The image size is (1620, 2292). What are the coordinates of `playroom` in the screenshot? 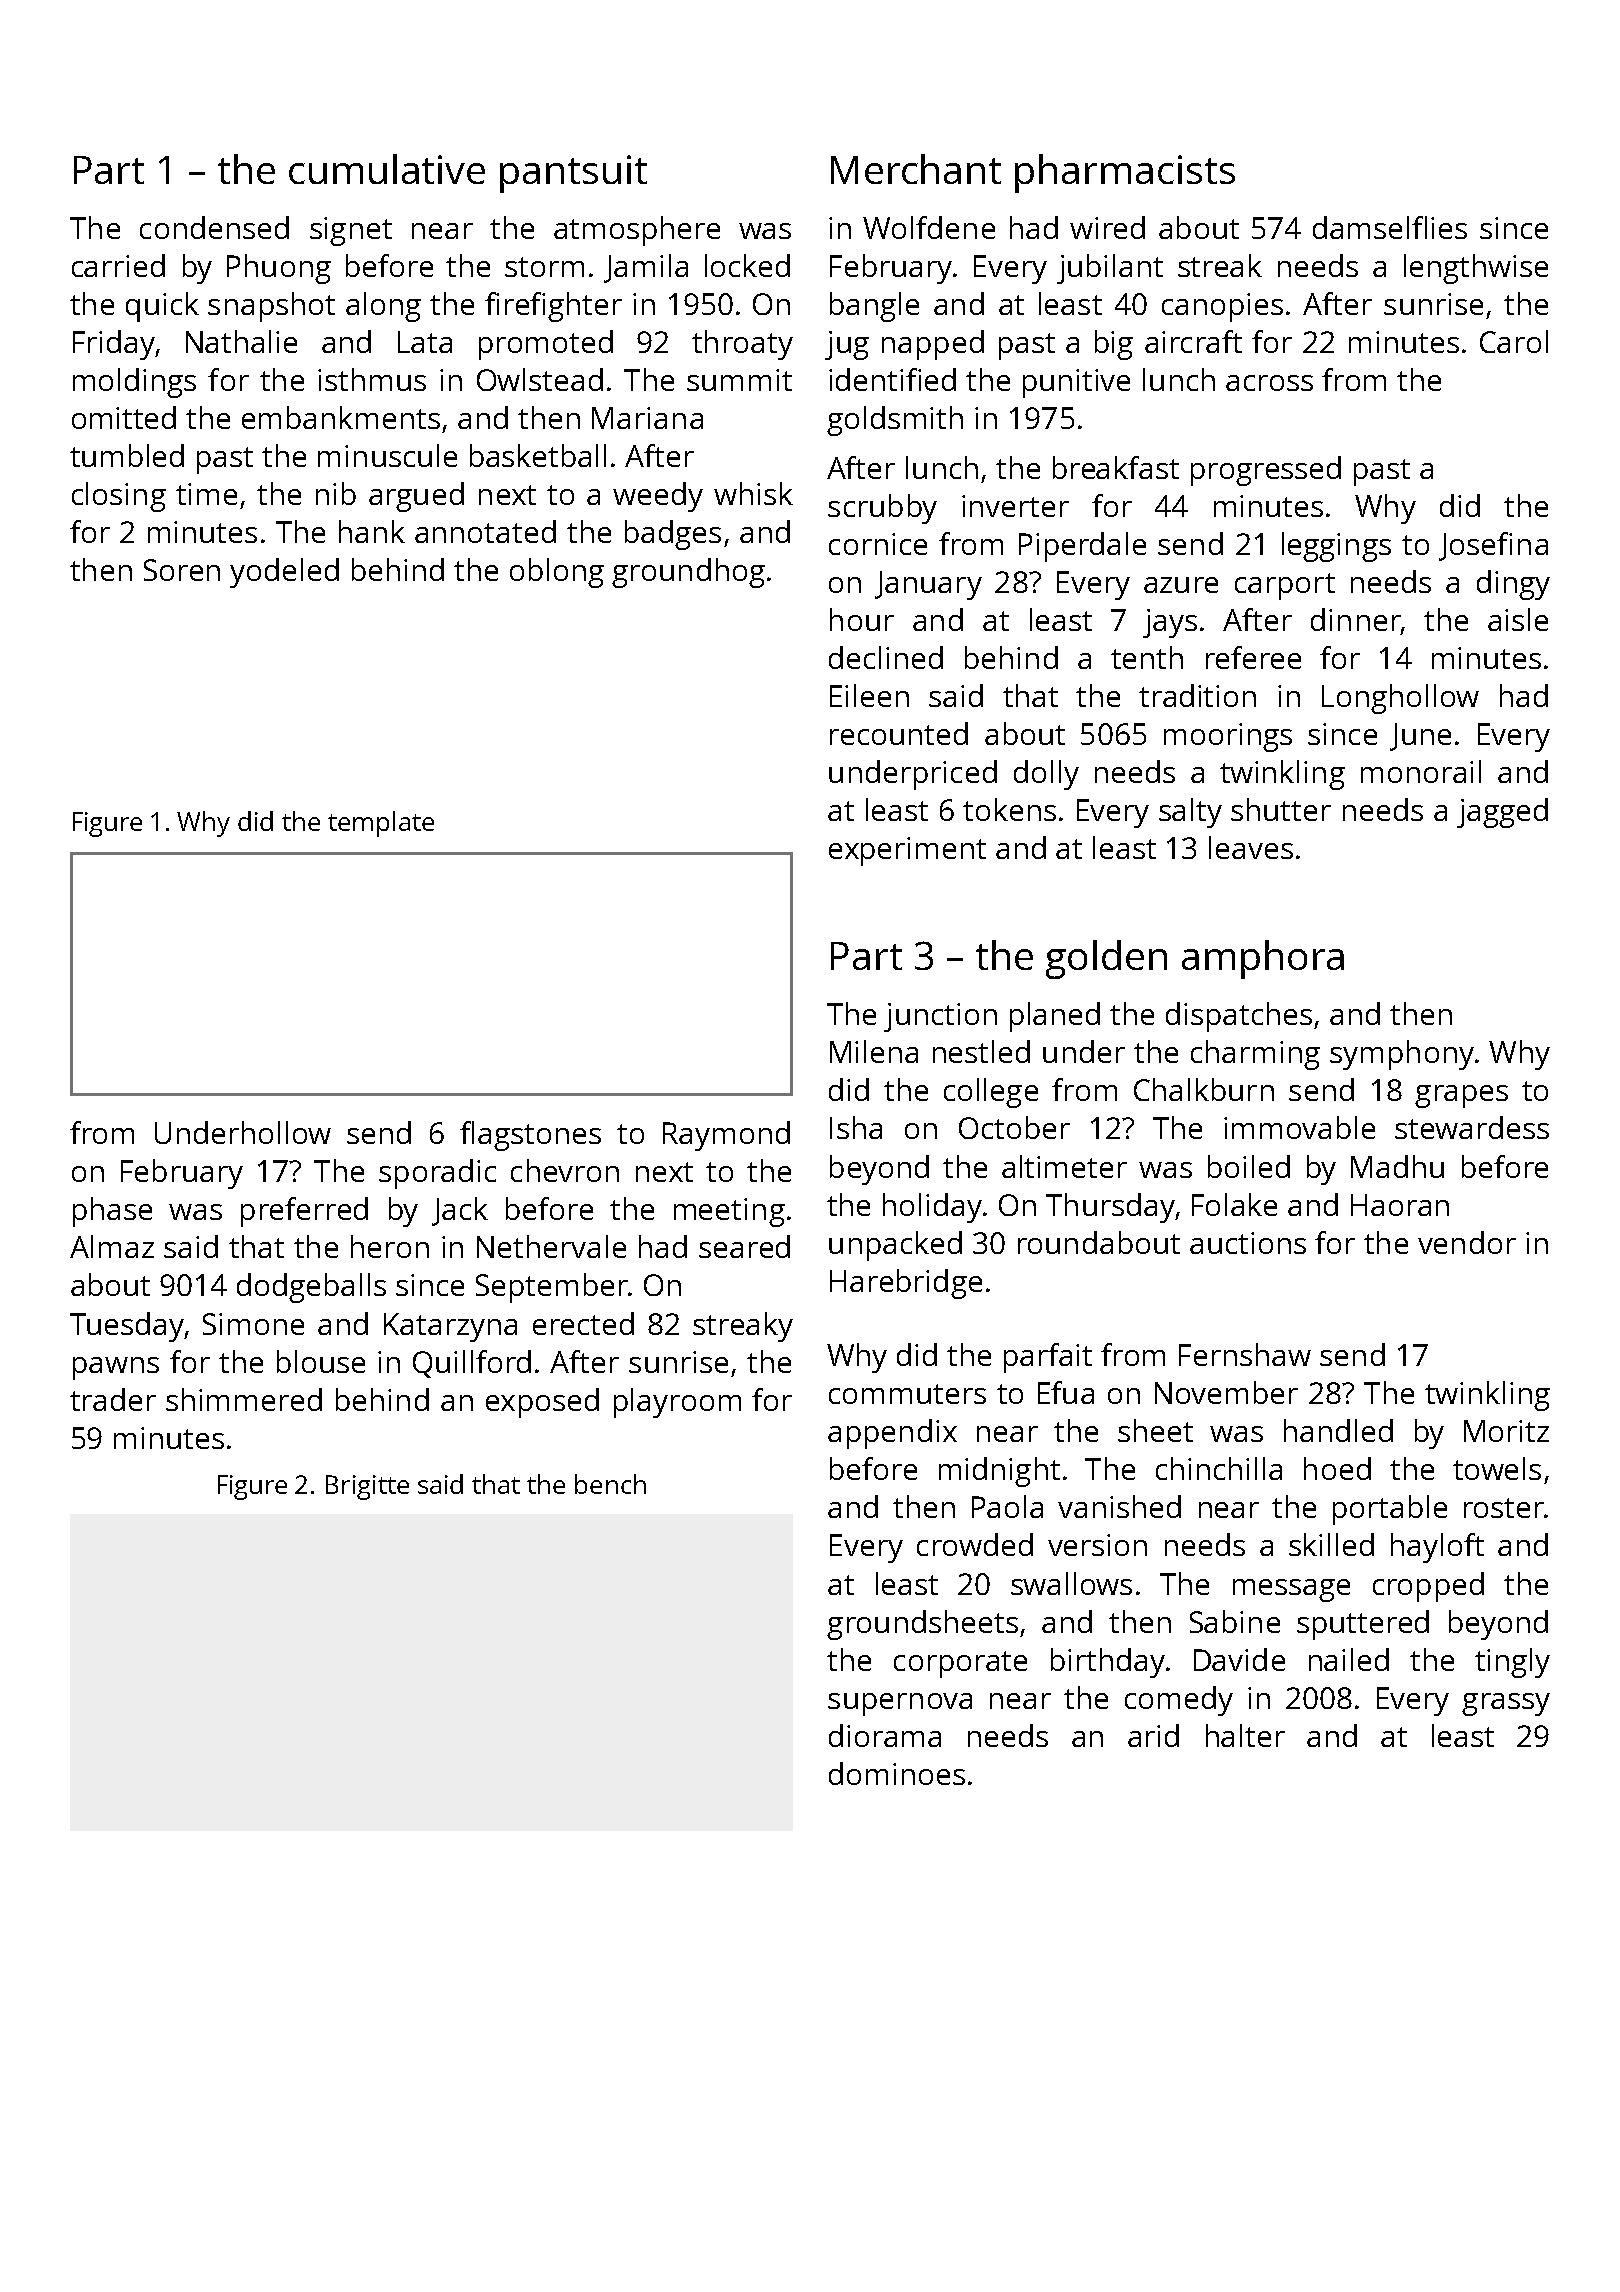 It's located at (677, 1403).
